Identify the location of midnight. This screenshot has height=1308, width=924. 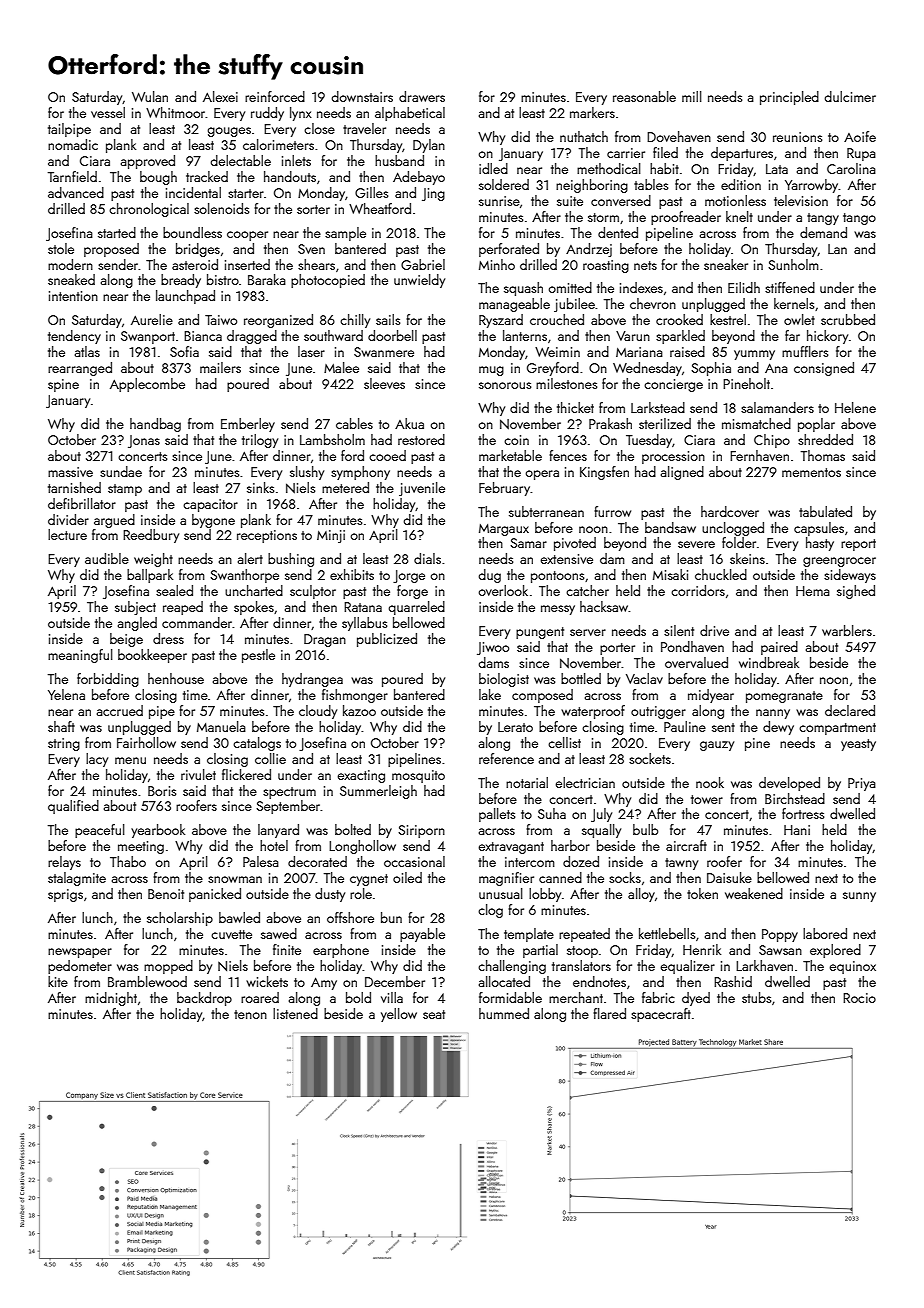
(111, 999).
